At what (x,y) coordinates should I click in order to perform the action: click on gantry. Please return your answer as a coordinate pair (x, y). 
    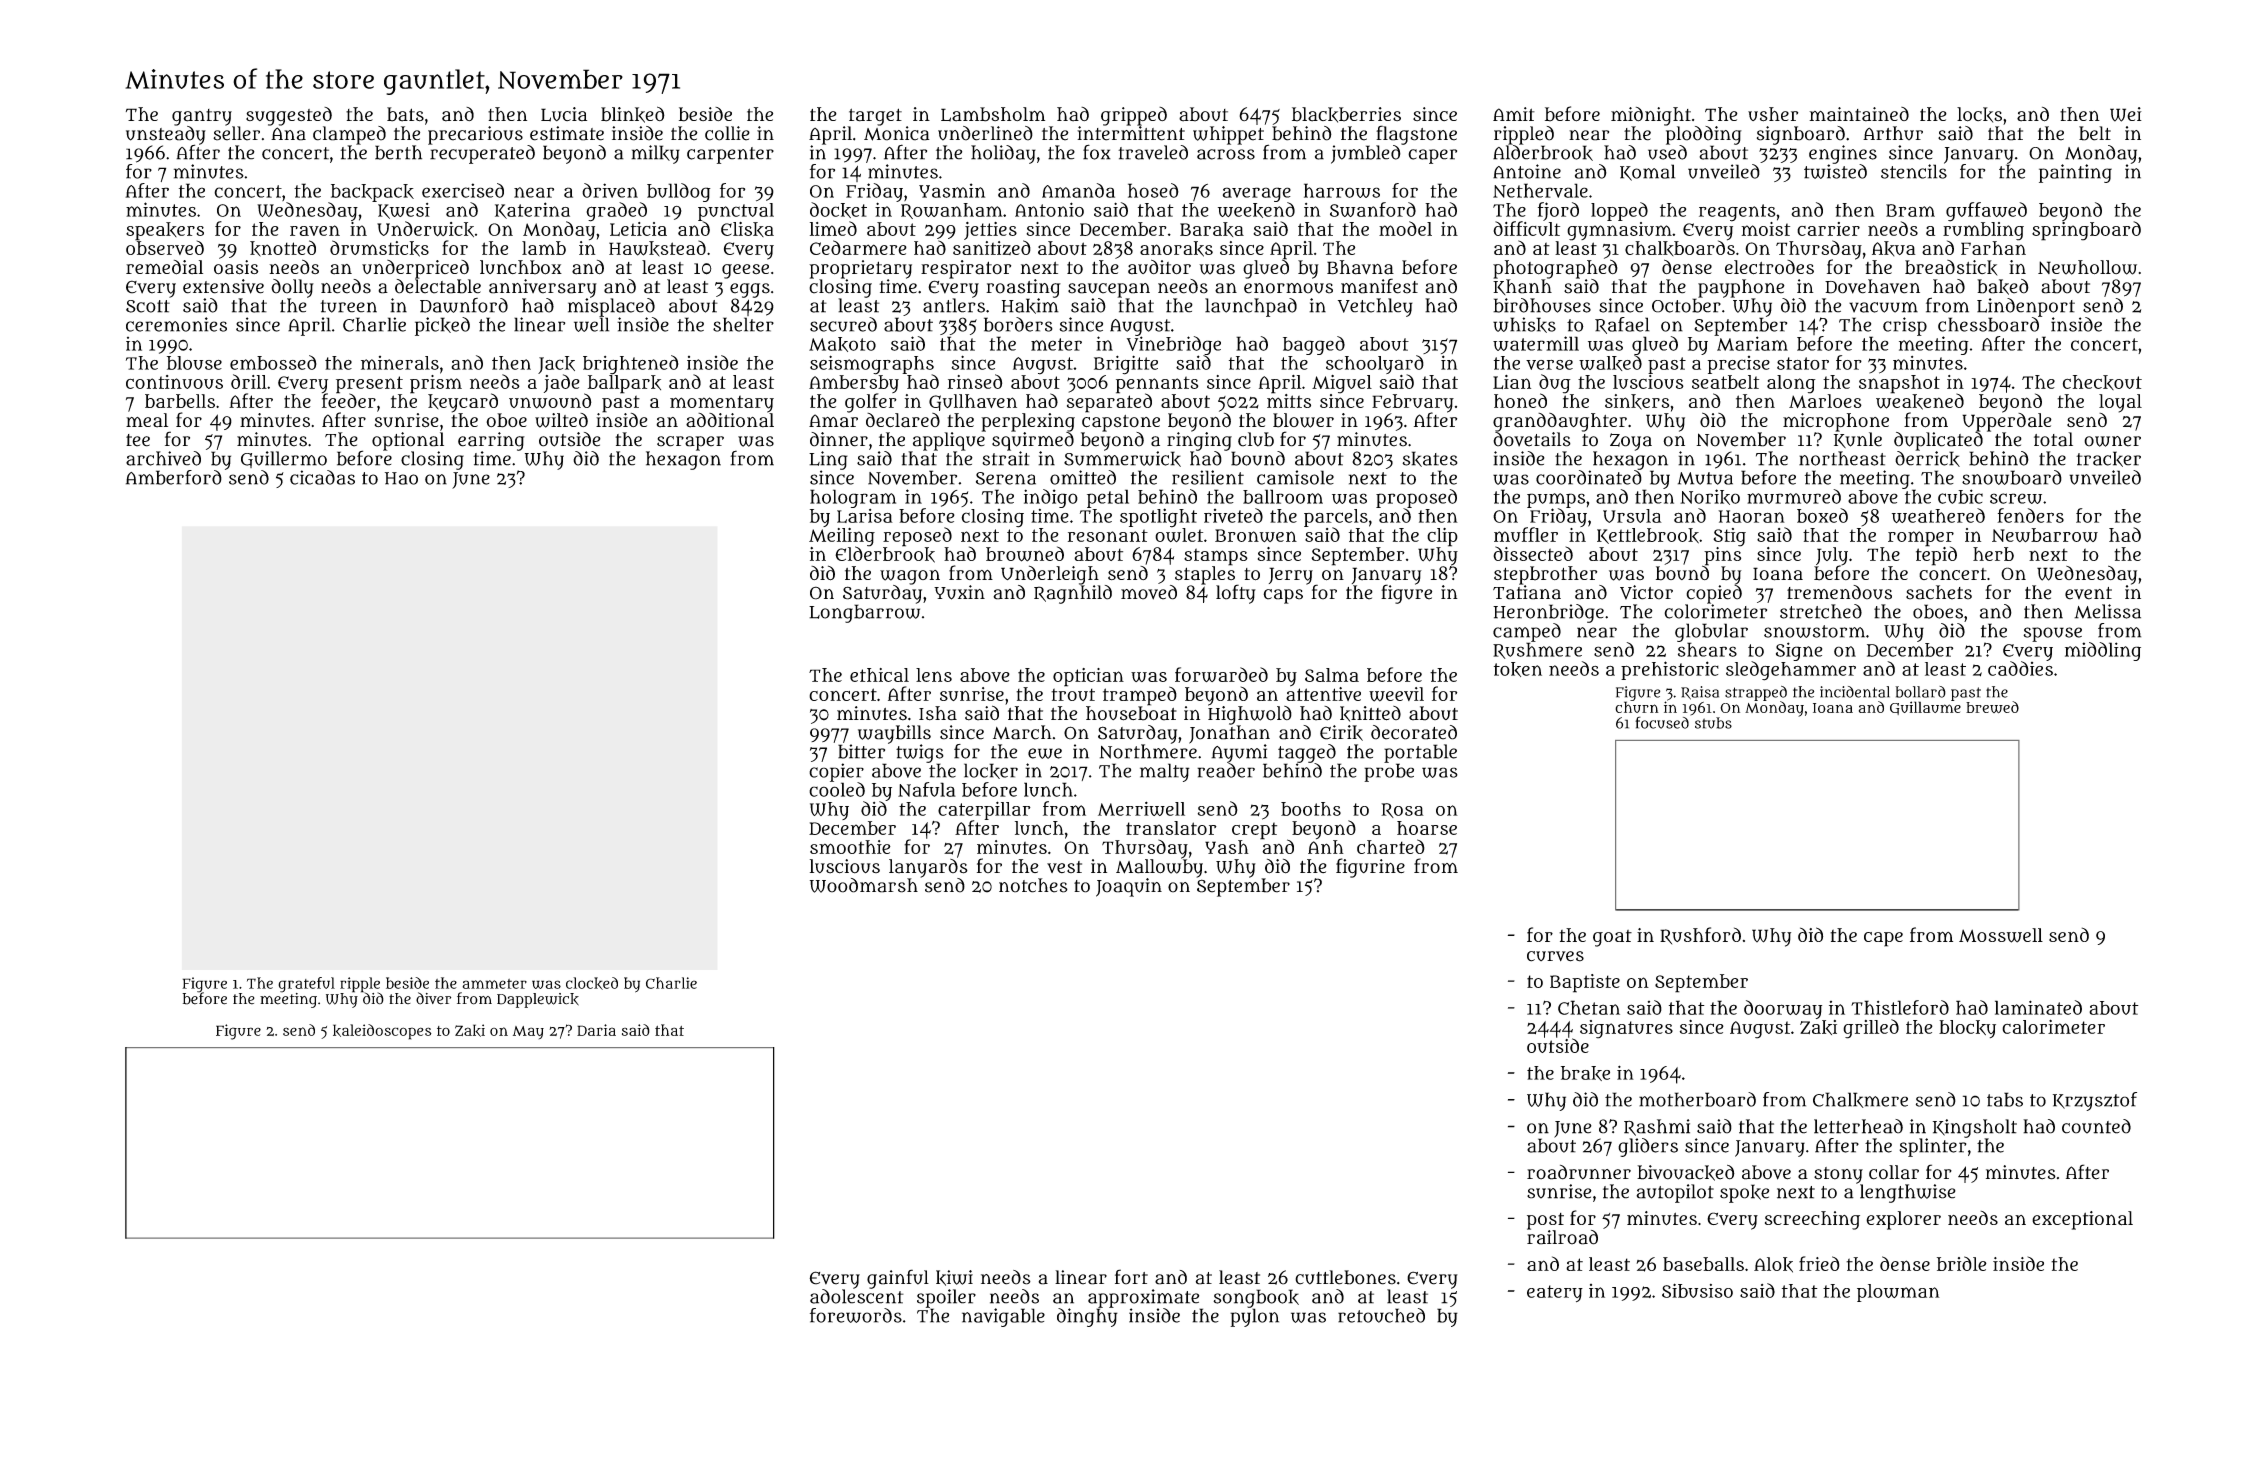
    Looking at the image, I should click on (202, 117).
